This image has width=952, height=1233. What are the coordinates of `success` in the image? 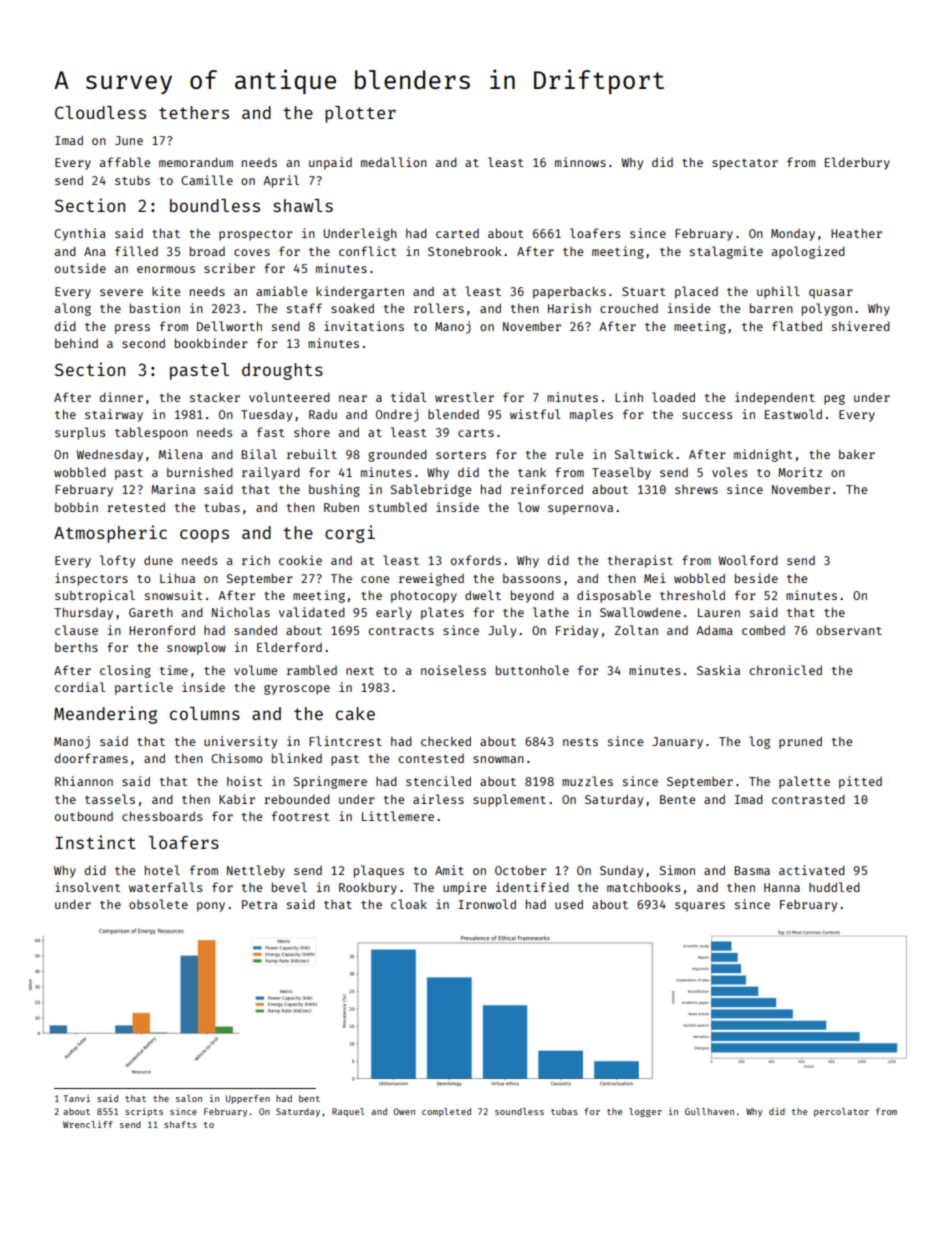 It's located at (707, 415).
